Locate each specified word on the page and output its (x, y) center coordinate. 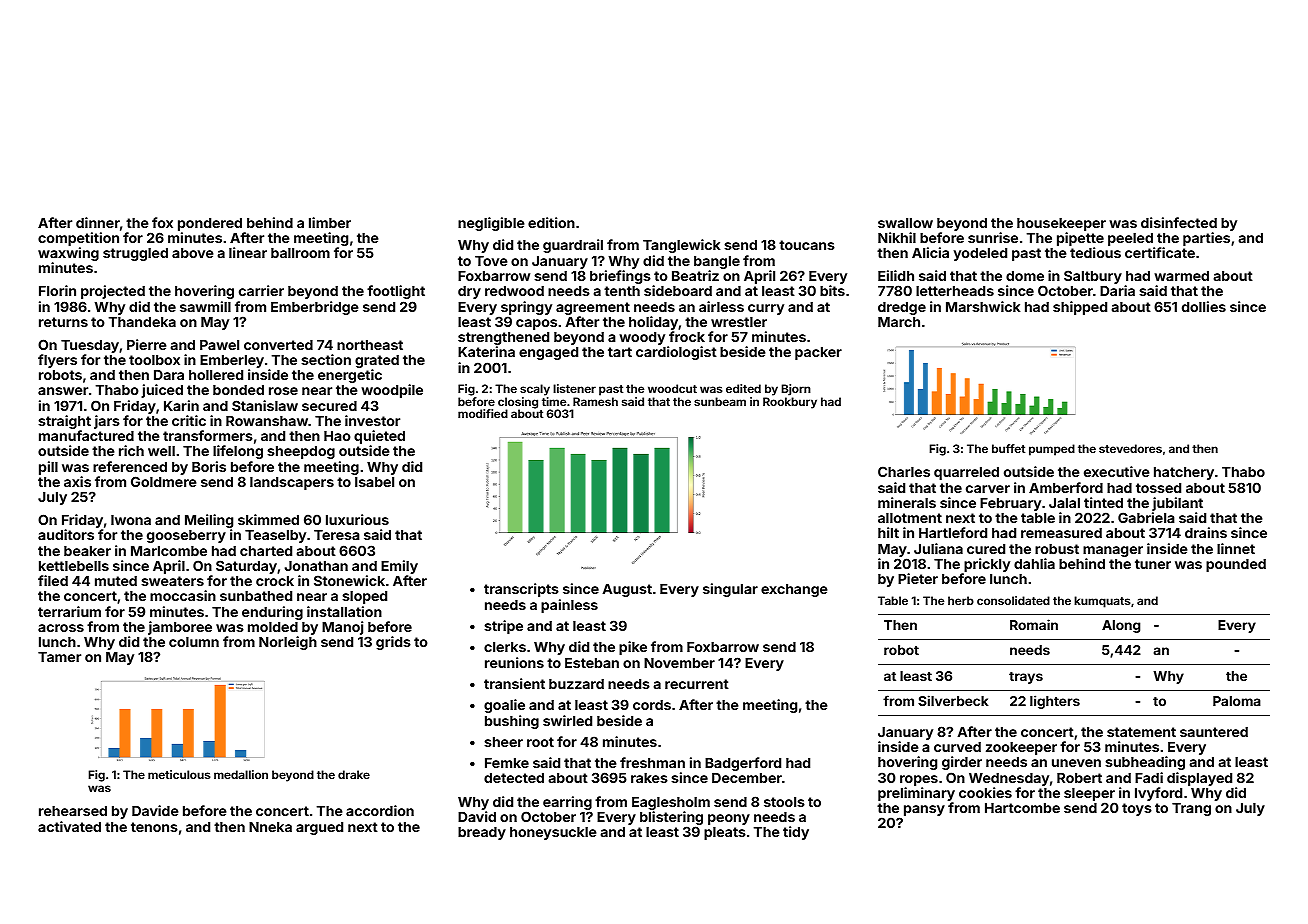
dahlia (1034, 563)
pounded (1236, 565)
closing (518, 403)
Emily (399, 567)
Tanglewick (681, 246)
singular (730, 590)
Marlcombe (169, 551)
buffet (1008, 448)
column (194, 642)
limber (330, 222)
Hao (337, 436)
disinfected (1179, 222)
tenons (154, 827)
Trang (1191, 809)
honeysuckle (553, 833)
